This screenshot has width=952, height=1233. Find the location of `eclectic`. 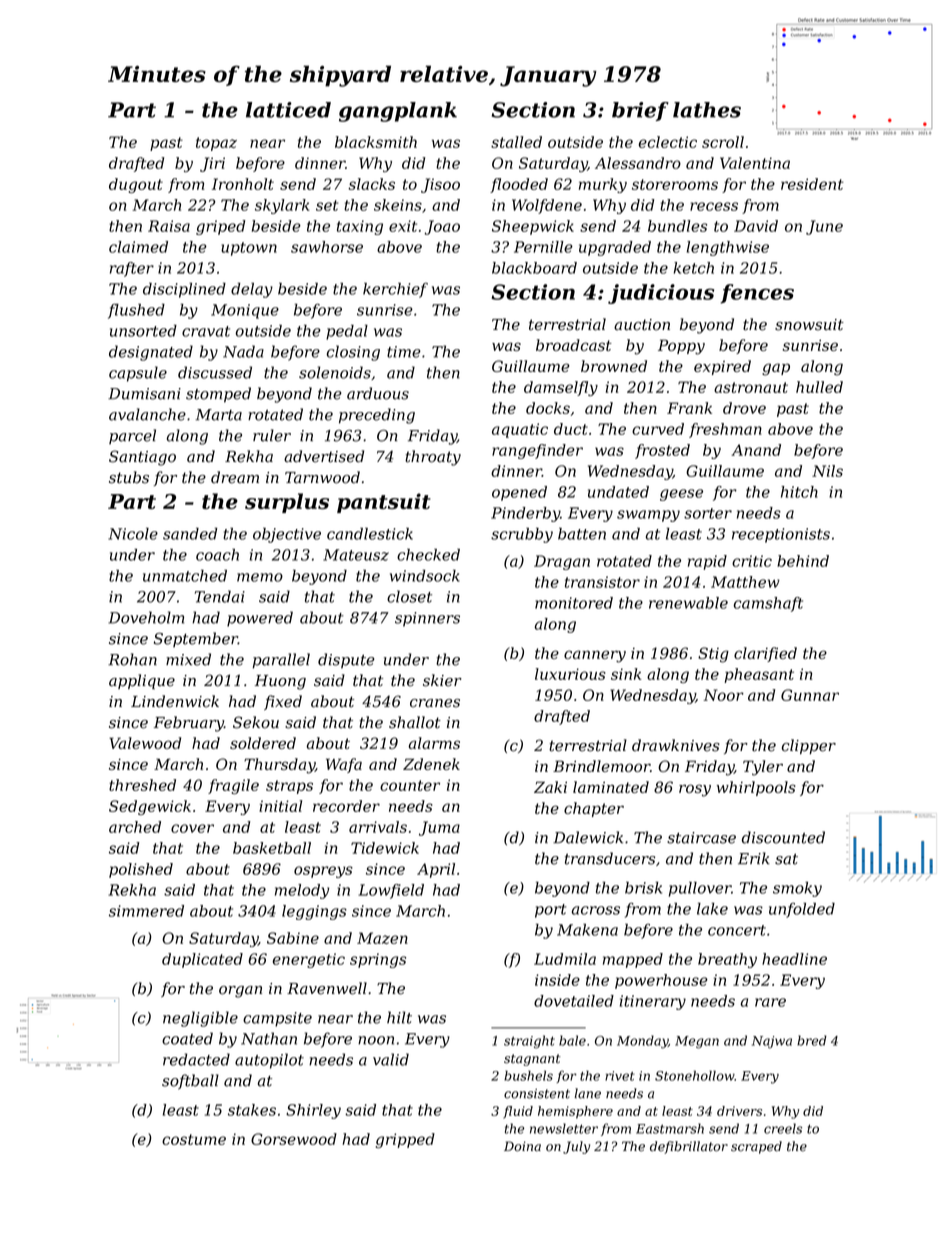

eclectic is located at coordinates (668, 142).
